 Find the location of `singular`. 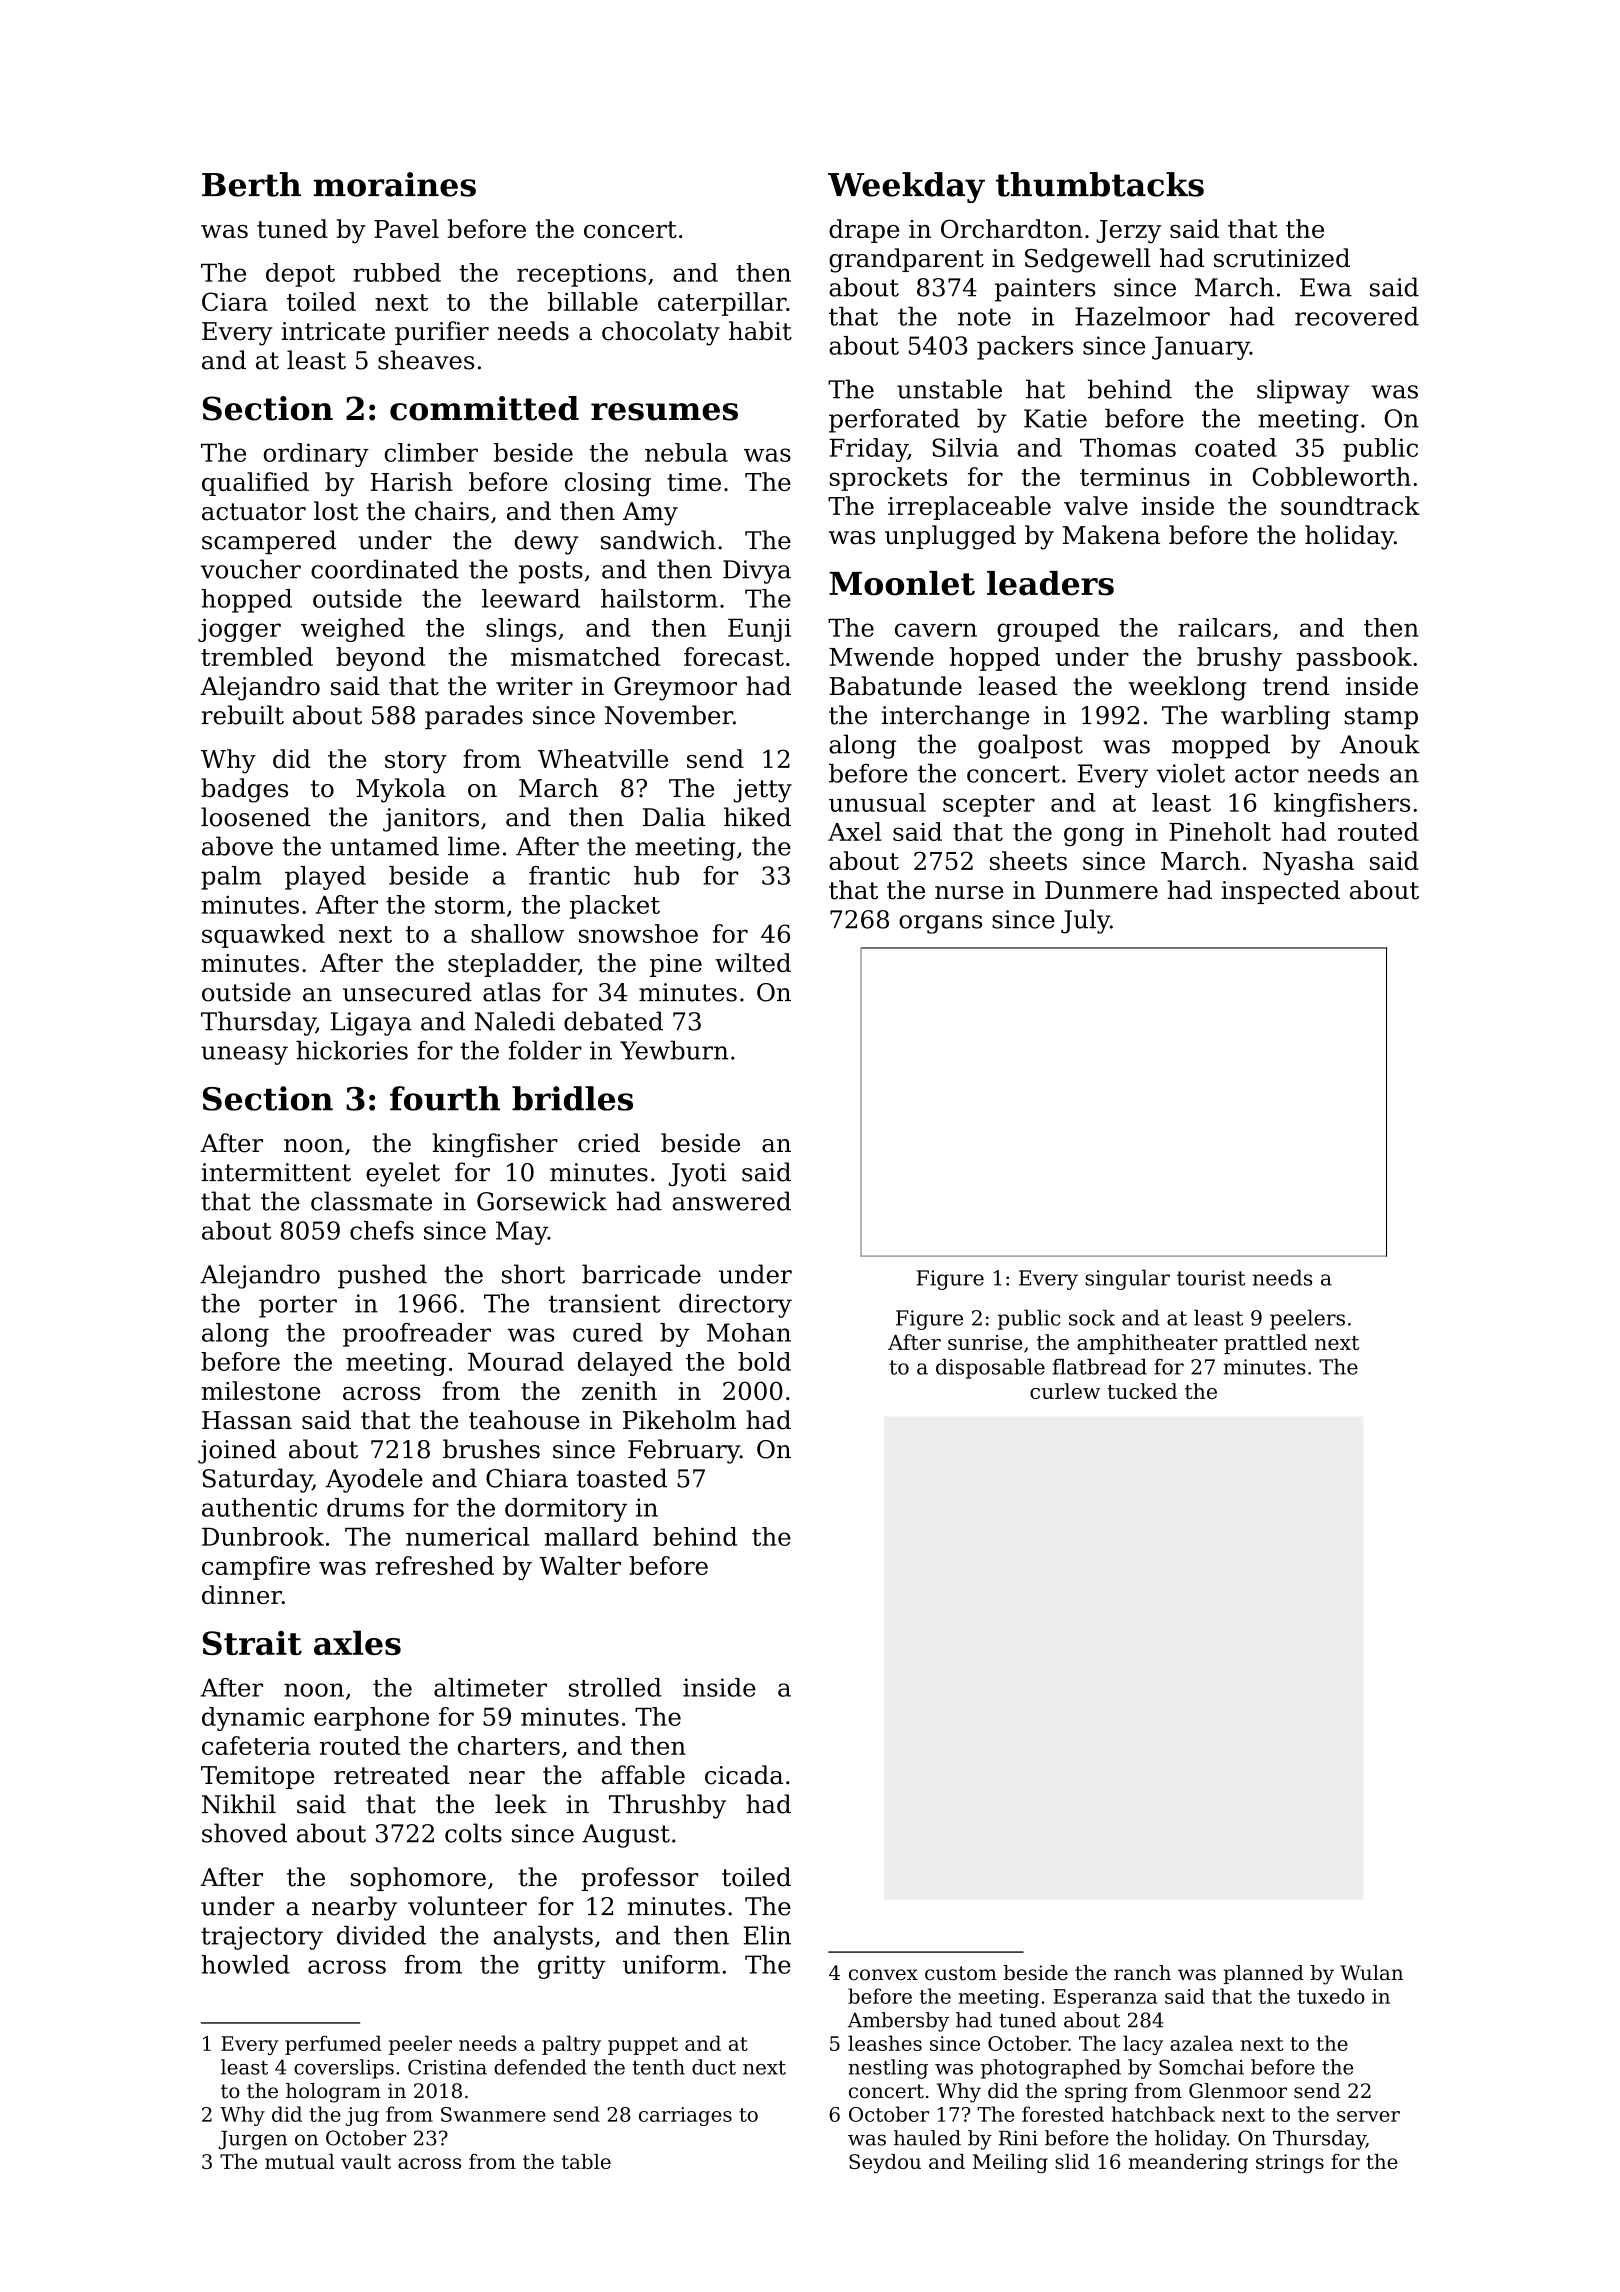

singular is located at coordinates (1127, 1279).
